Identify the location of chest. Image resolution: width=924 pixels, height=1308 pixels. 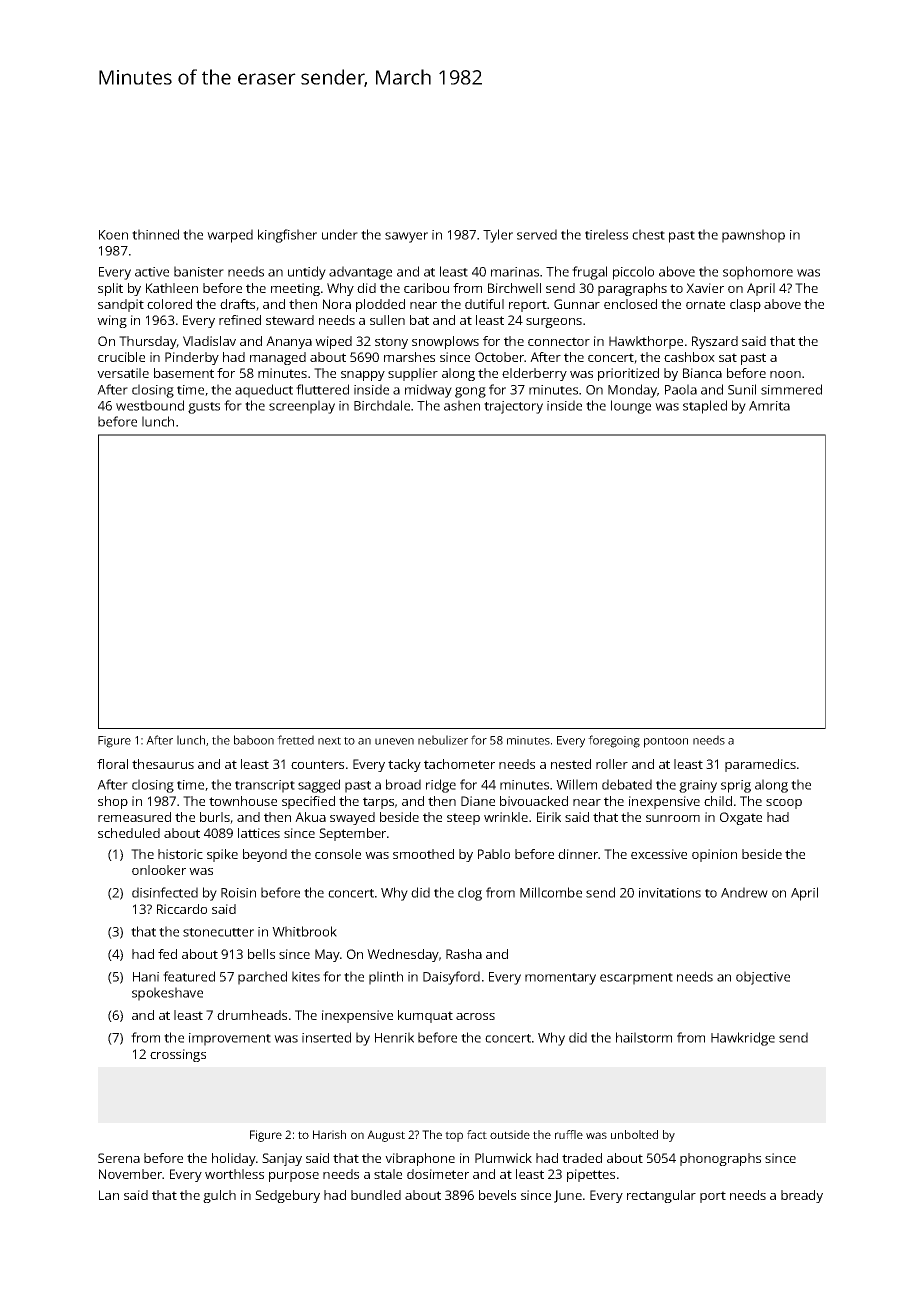
(648, 234).
